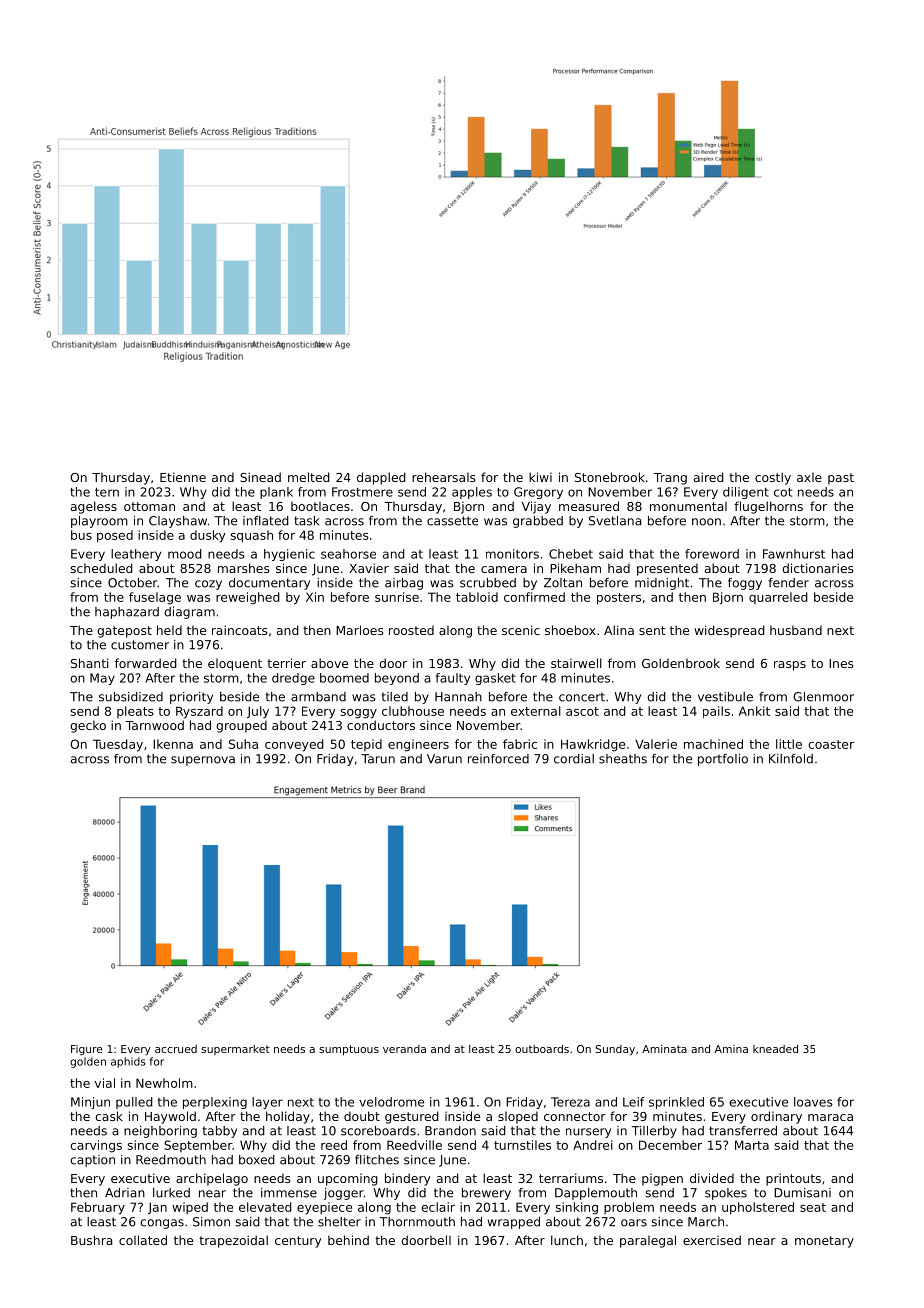 This screenshot has width=924, height=1308. Describe the element at coordinates (203, 761) in the screenshot. I see `supernova` at that location.
